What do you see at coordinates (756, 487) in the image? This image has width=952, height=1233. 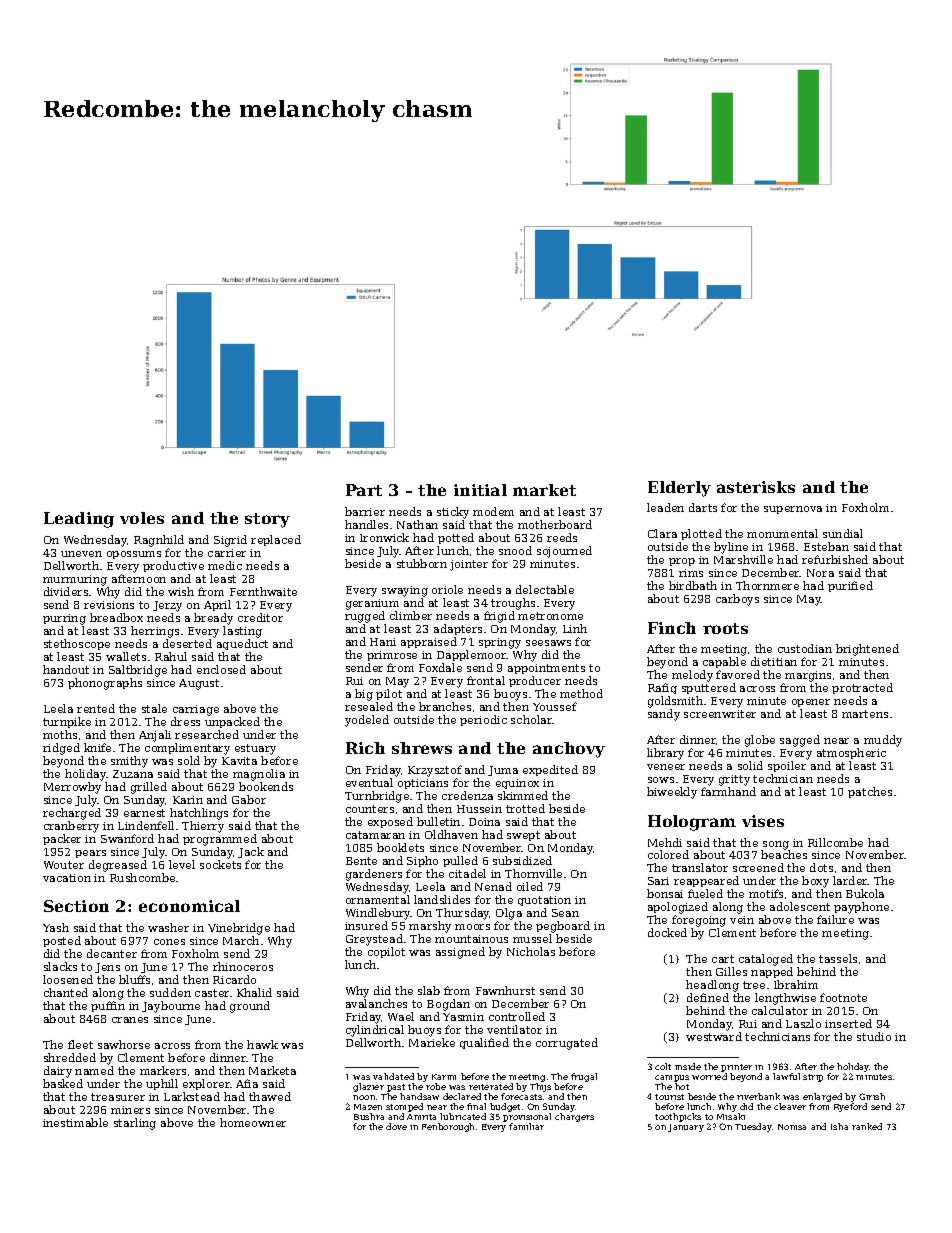 I see `asterisks` at bounding box center [756, 487].
